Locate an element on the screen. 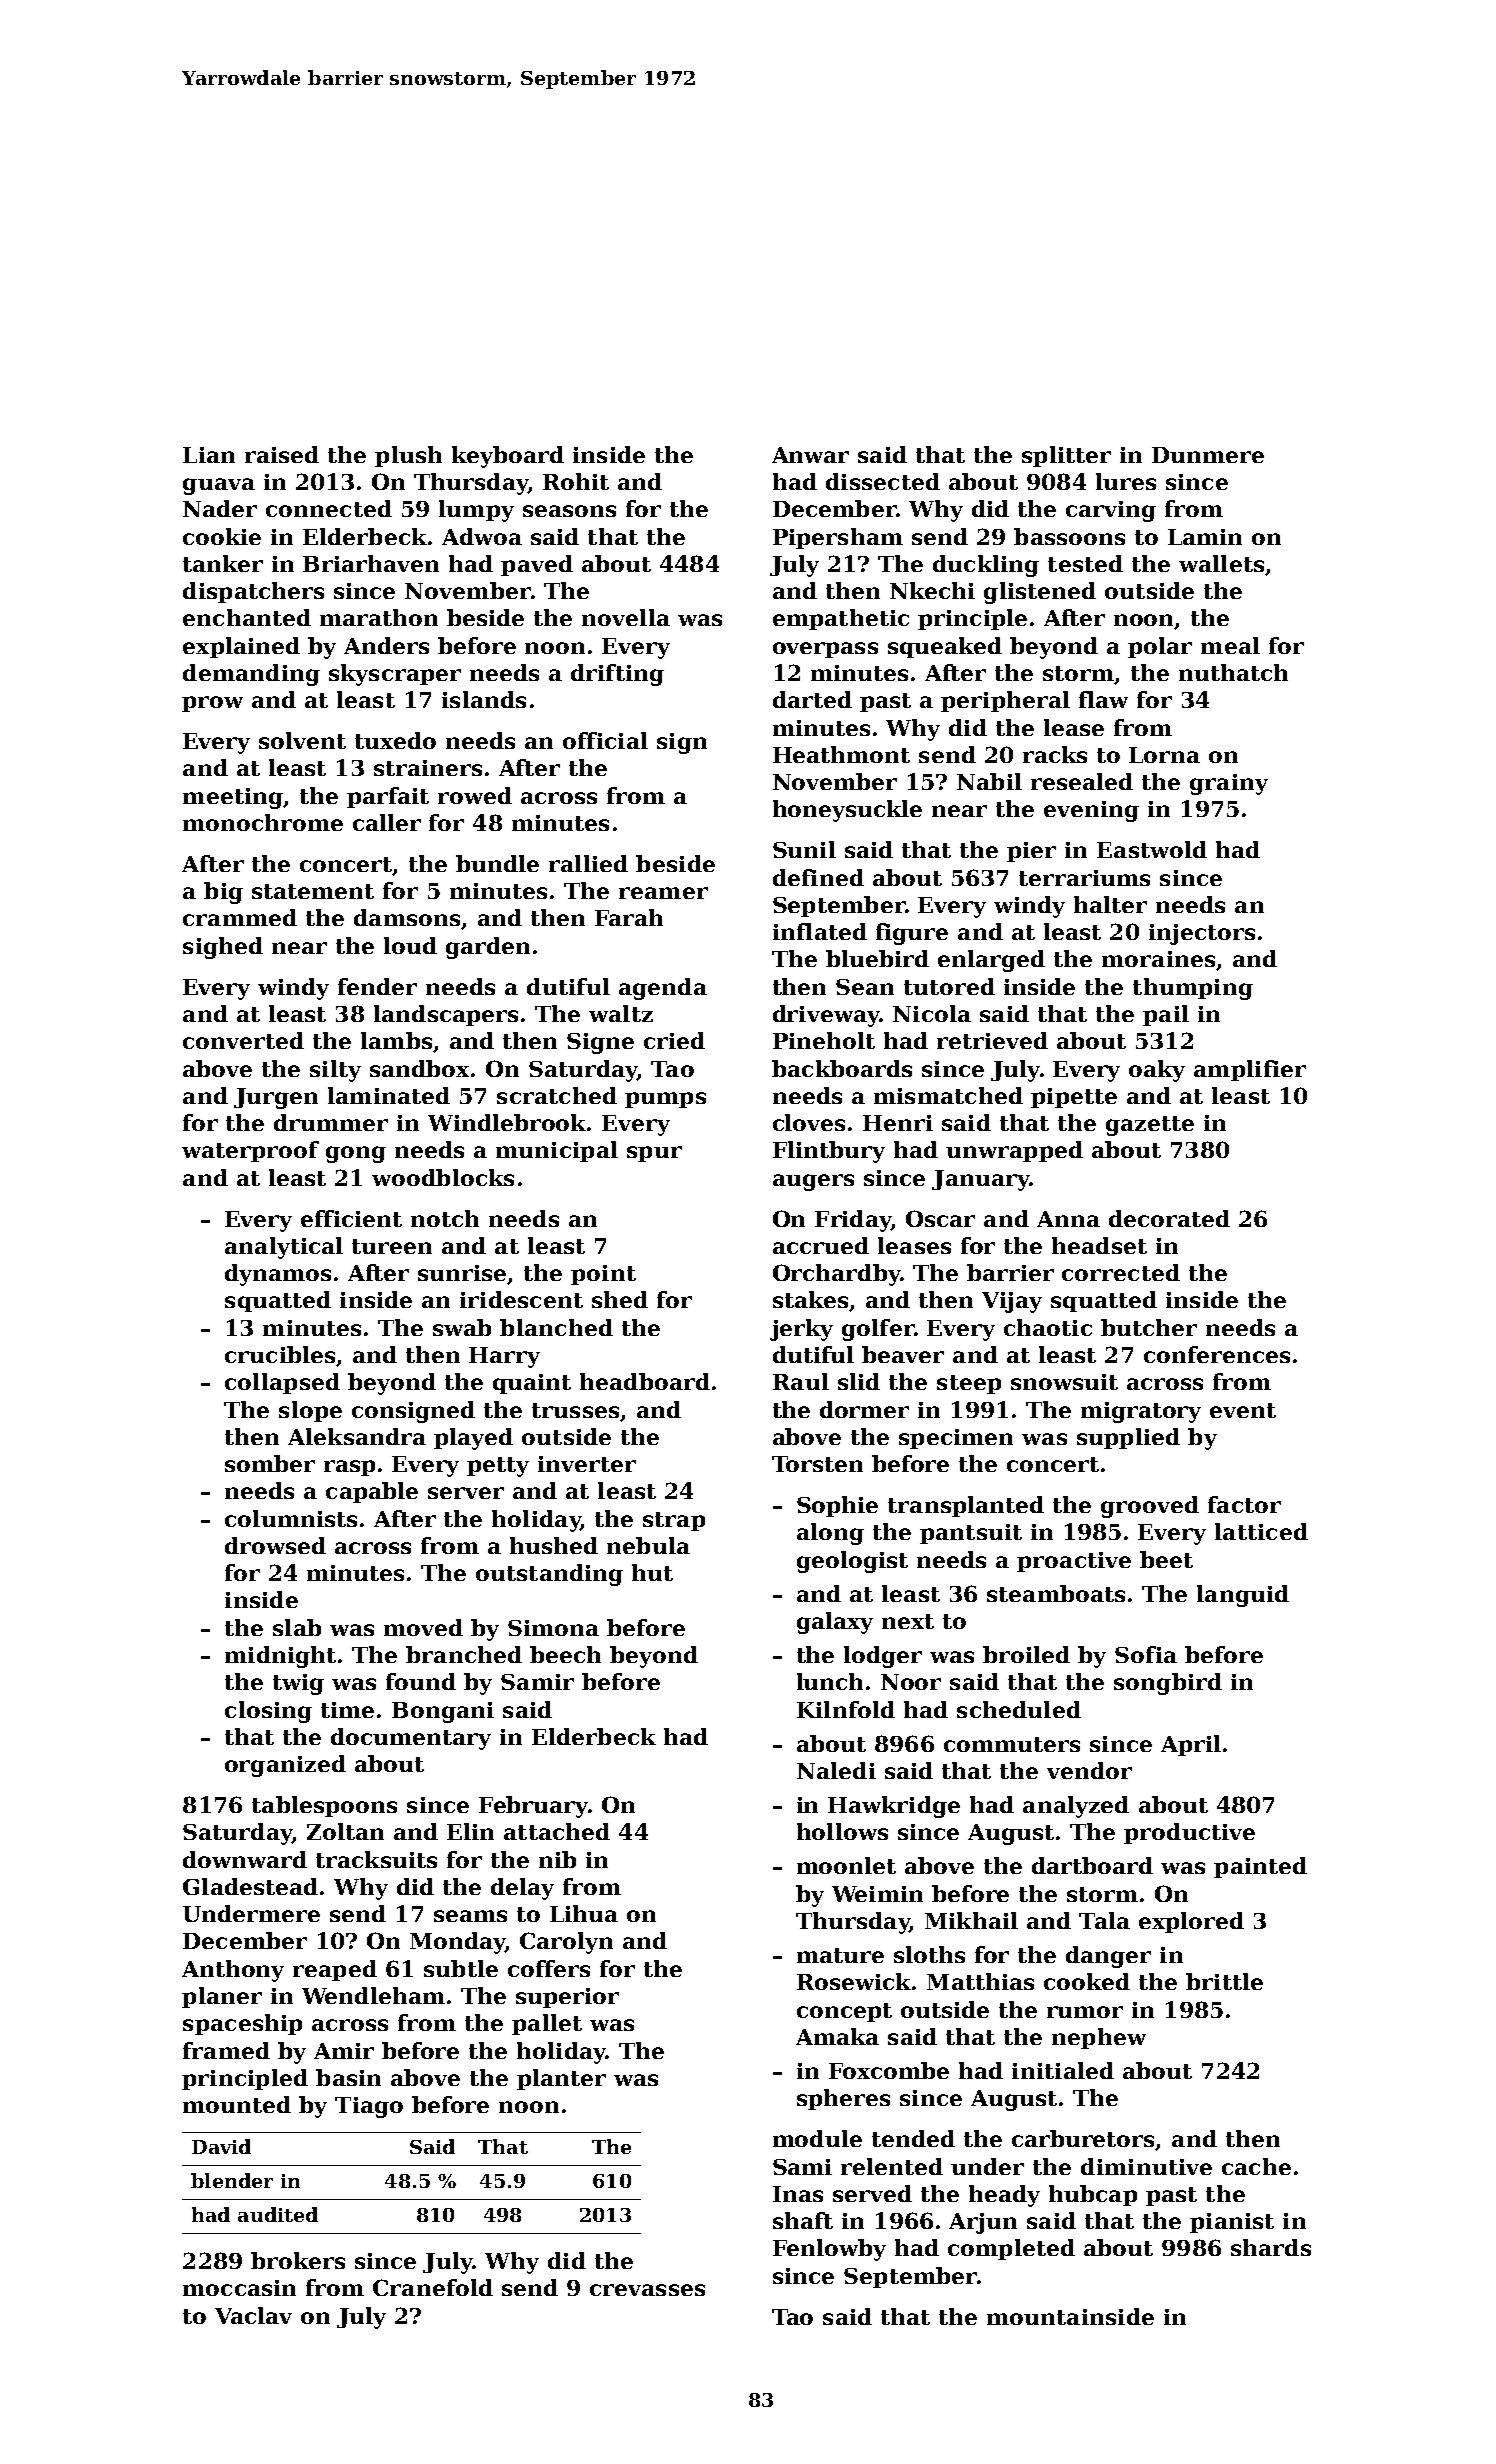 This screenshot has height=2464, width=1496. cache is located at coordinates (1256, 2166).
